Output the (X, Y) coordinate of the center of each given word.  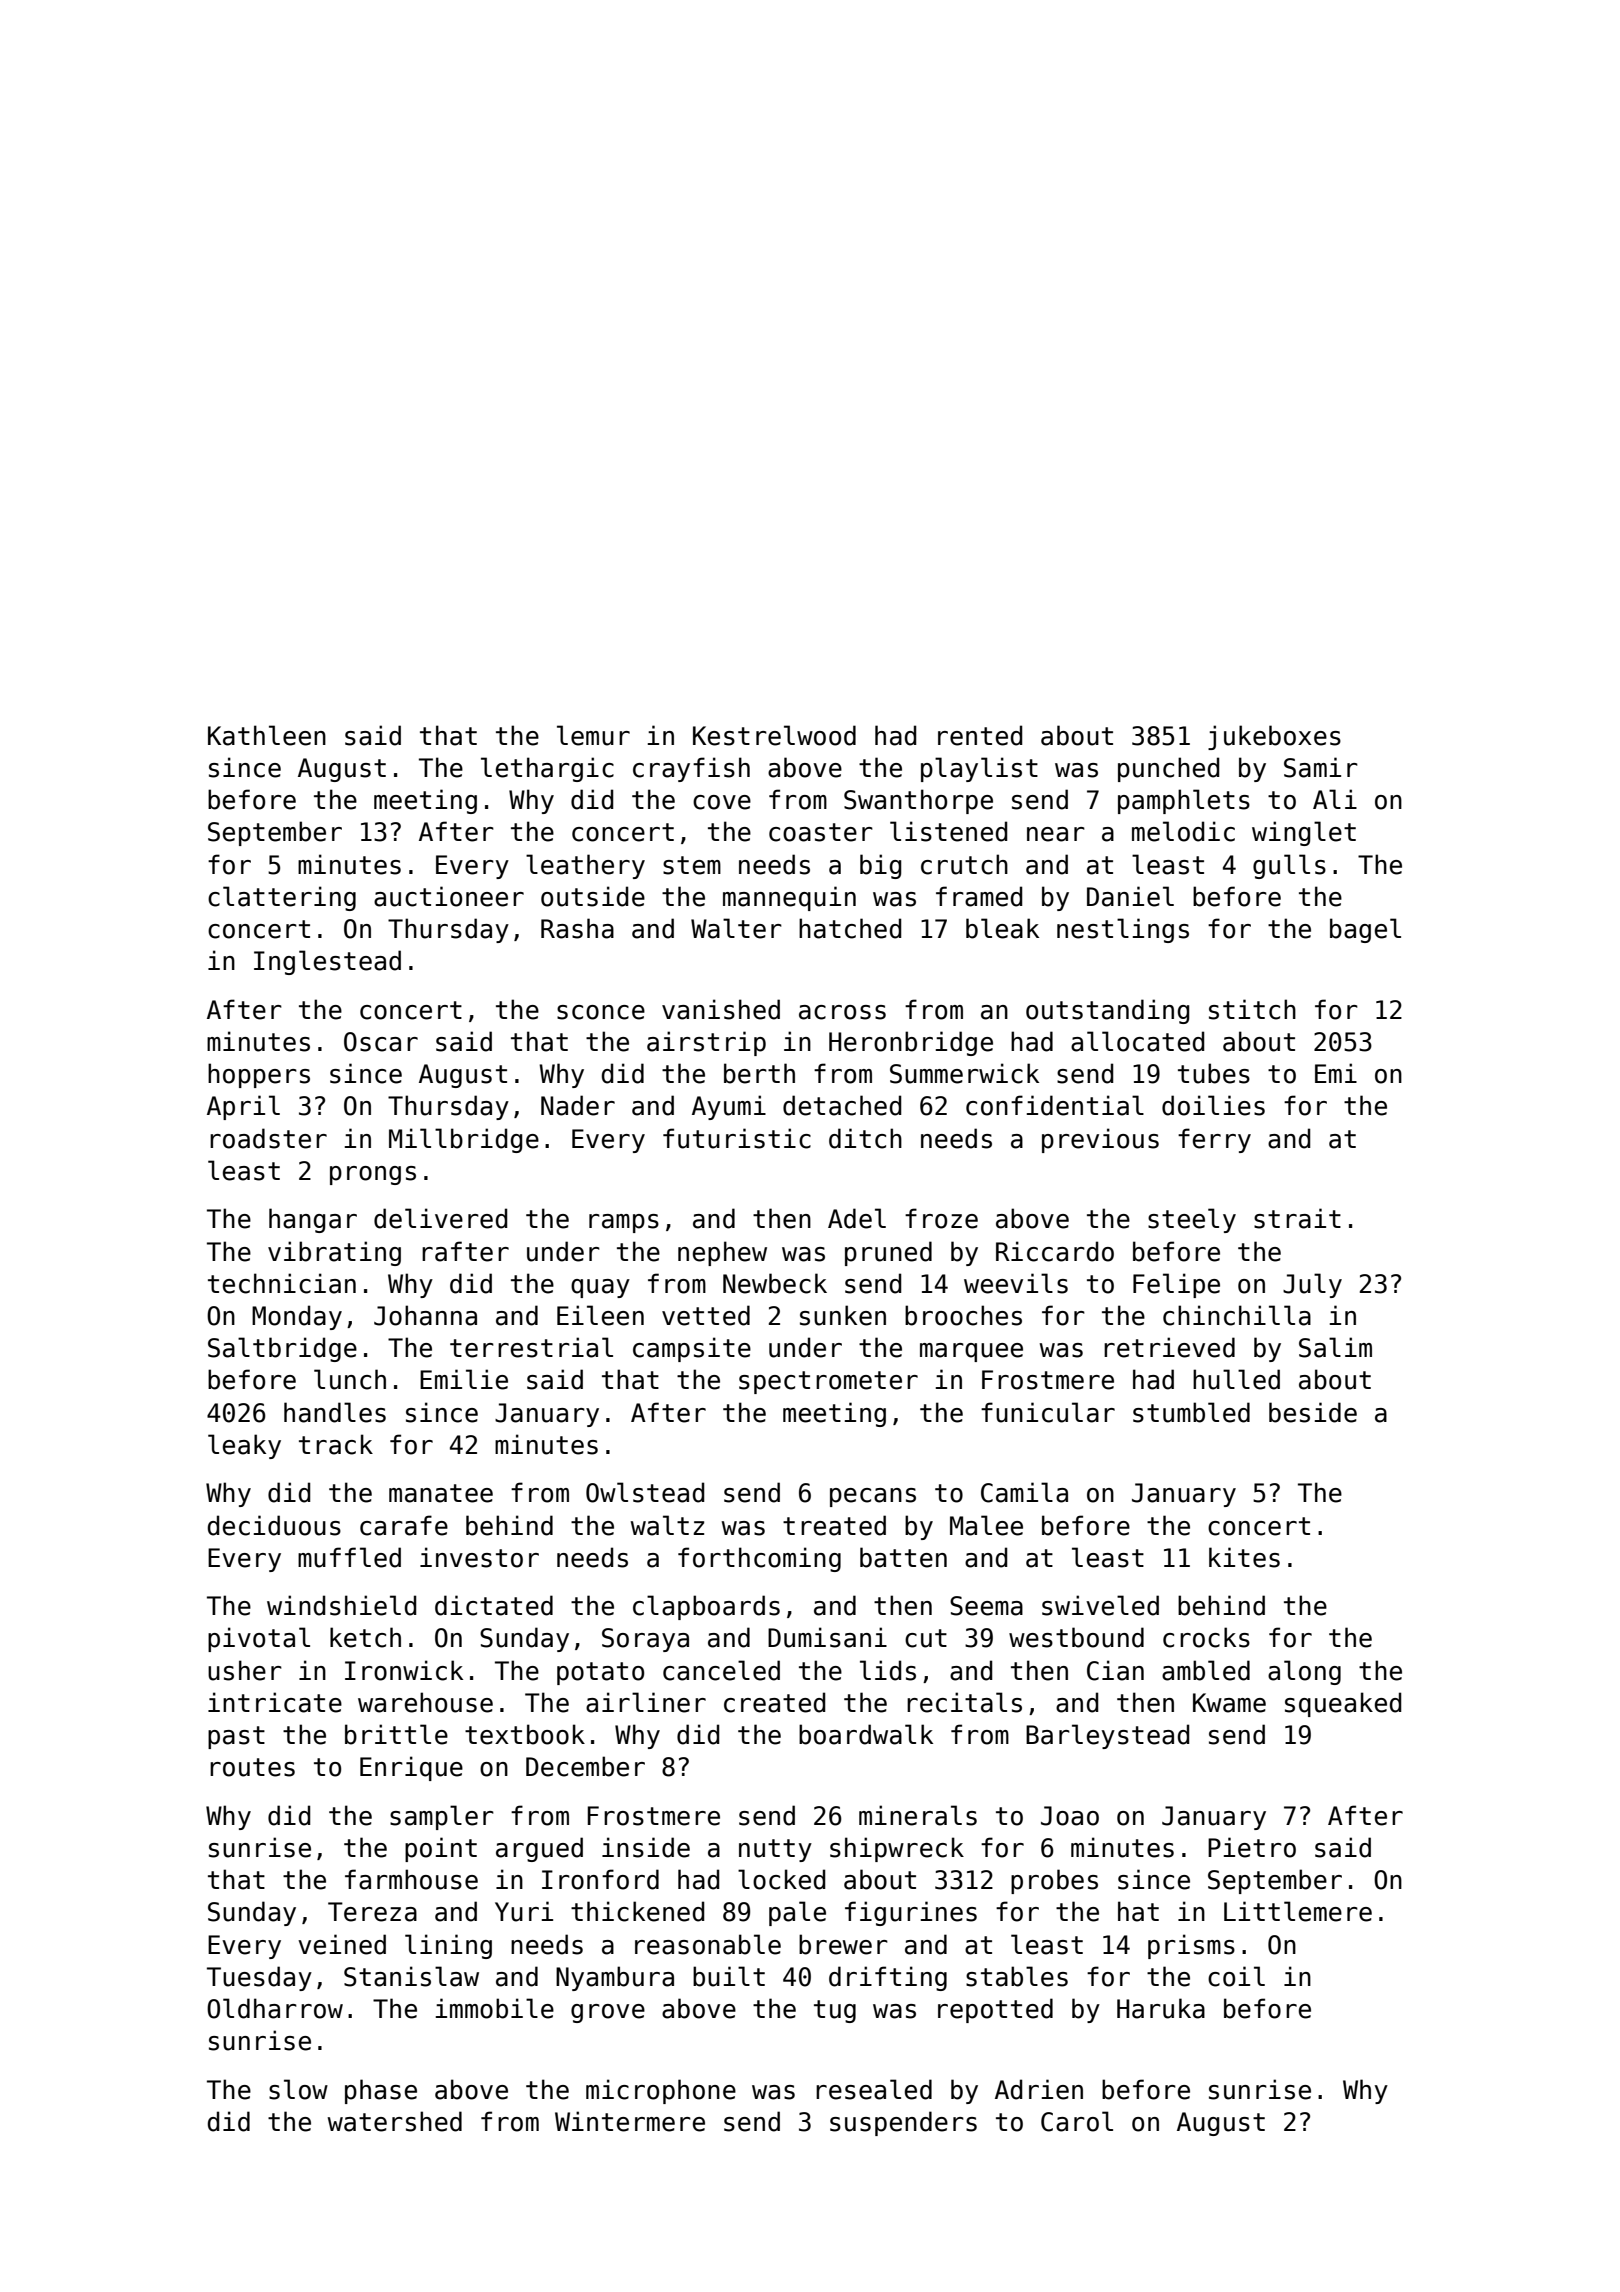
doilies (1213, 1105)
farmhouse (411, 1879)
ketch (365, 1637)
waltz (667, 1525)
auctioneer (449, 896)
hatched (850, 928)
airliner (646, 1702)
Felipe (1176, 1285)
